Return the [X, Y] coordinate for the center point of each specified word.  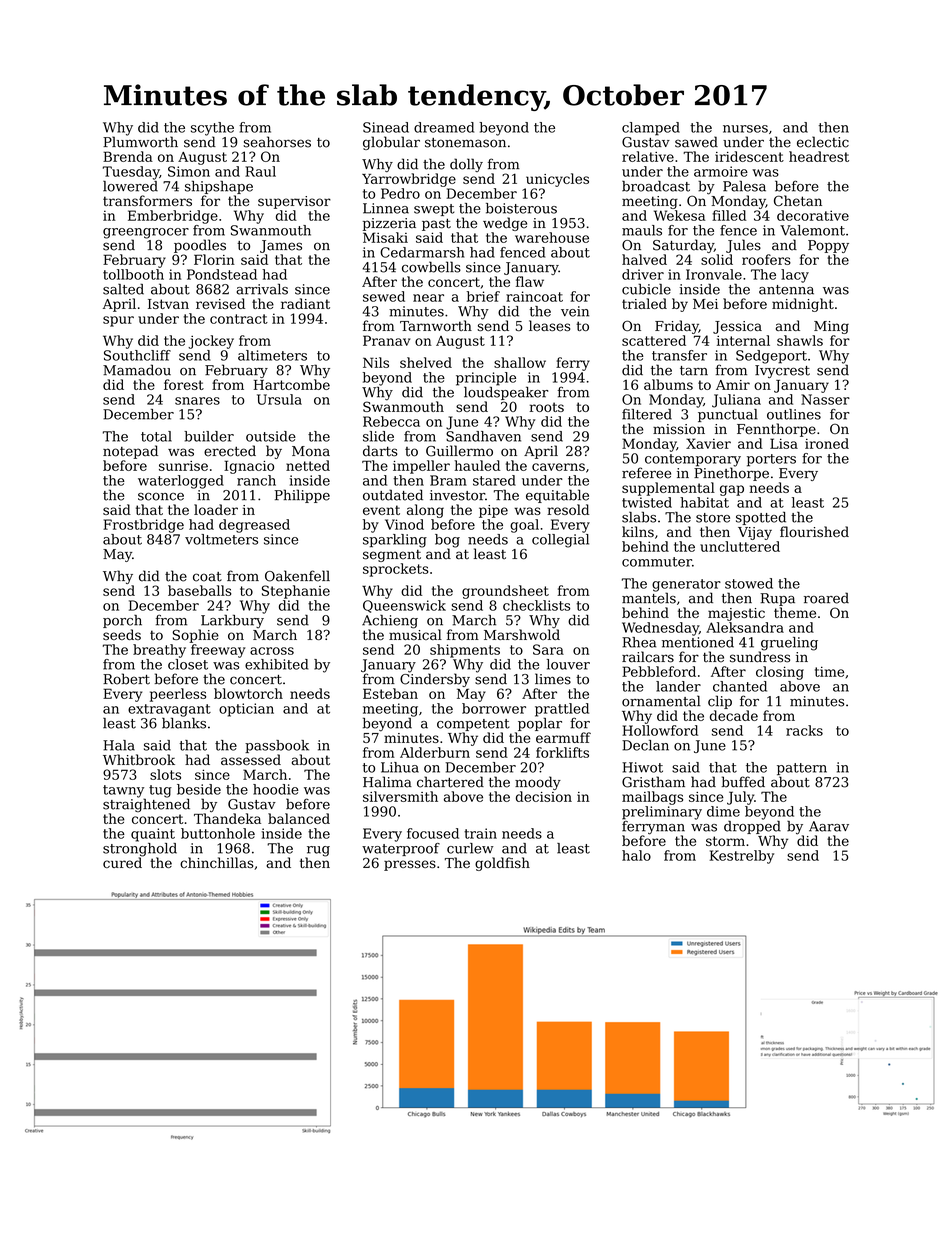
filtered [647, 414]
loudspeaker [506, 393]
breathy [159, 651]
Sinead [386, 127]
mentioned [698, 642]
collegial [560, 541]
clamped [651, 129]
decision [544, 796]
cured [122, 862]
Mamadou [137, 370]
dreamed [444, 127]
